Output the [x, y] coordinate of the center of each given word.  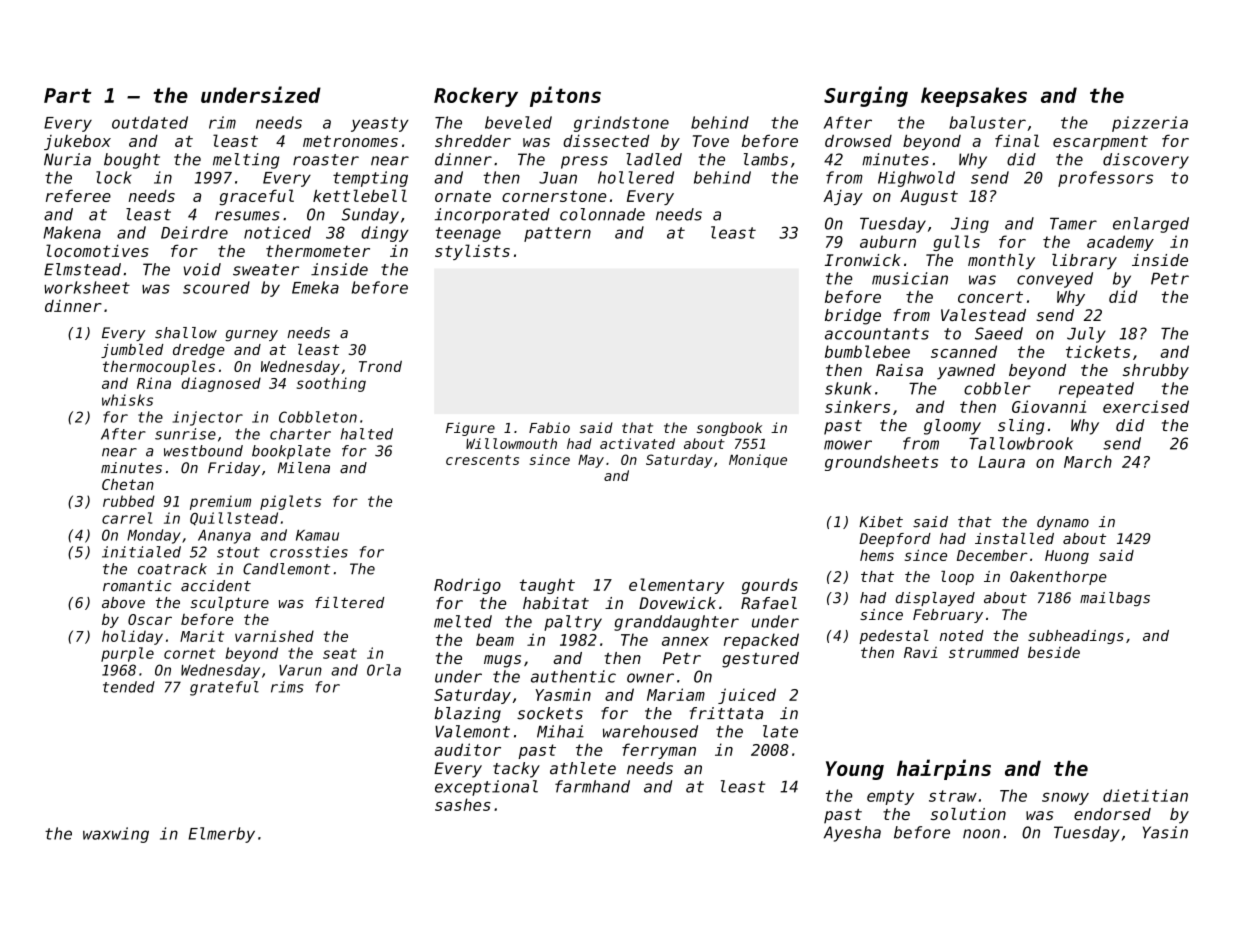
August [929, 198]
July [1086, 335]
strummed [984, 652]
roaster [326, 160]
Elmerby [221, 835]
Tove [711, 141]
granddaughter [676, 623]
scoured [216, 287]
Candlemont [286, 569]
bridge [853, 317]
